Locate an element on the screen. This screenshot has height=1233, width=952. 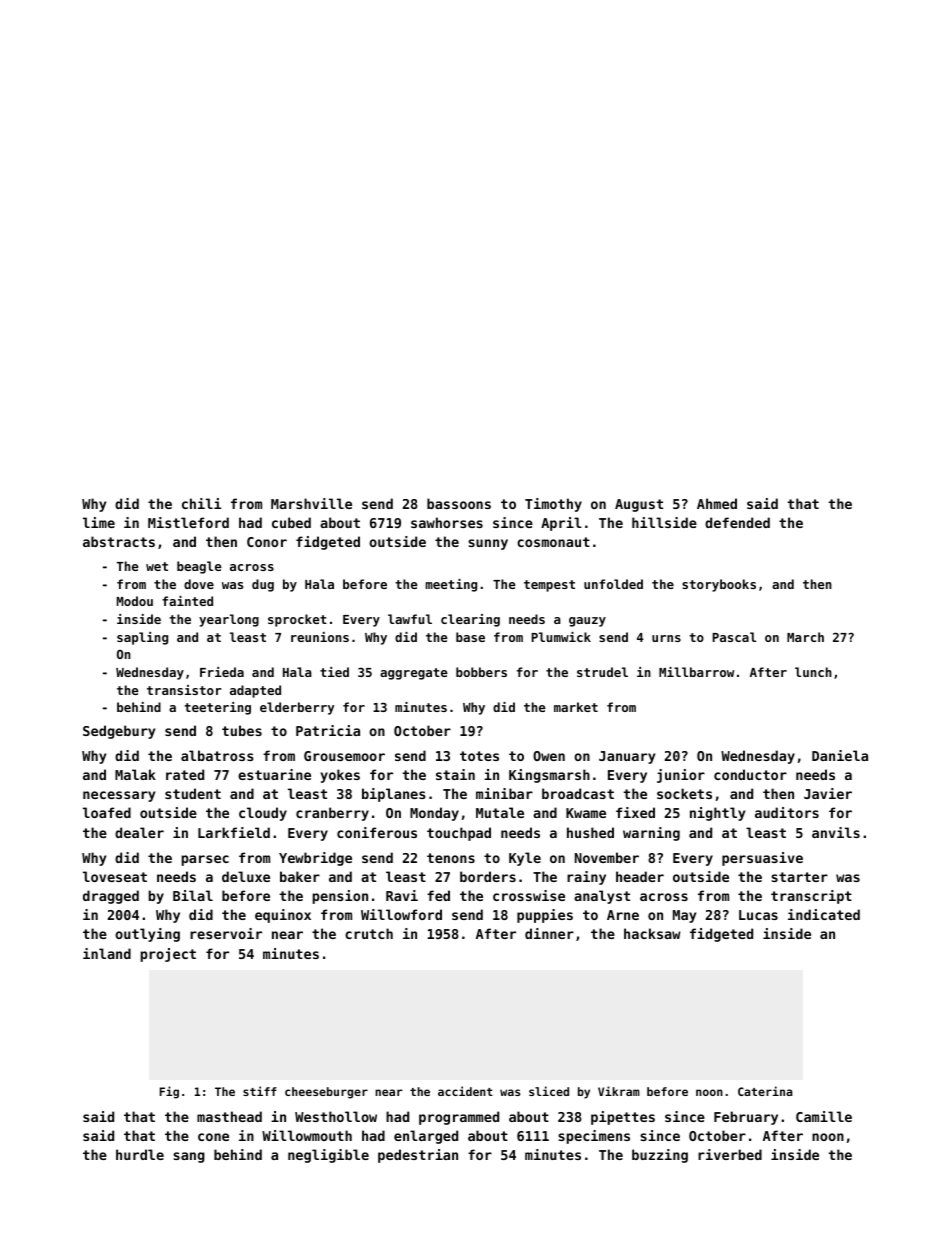
lunch is located at coordinates (813, 672).
